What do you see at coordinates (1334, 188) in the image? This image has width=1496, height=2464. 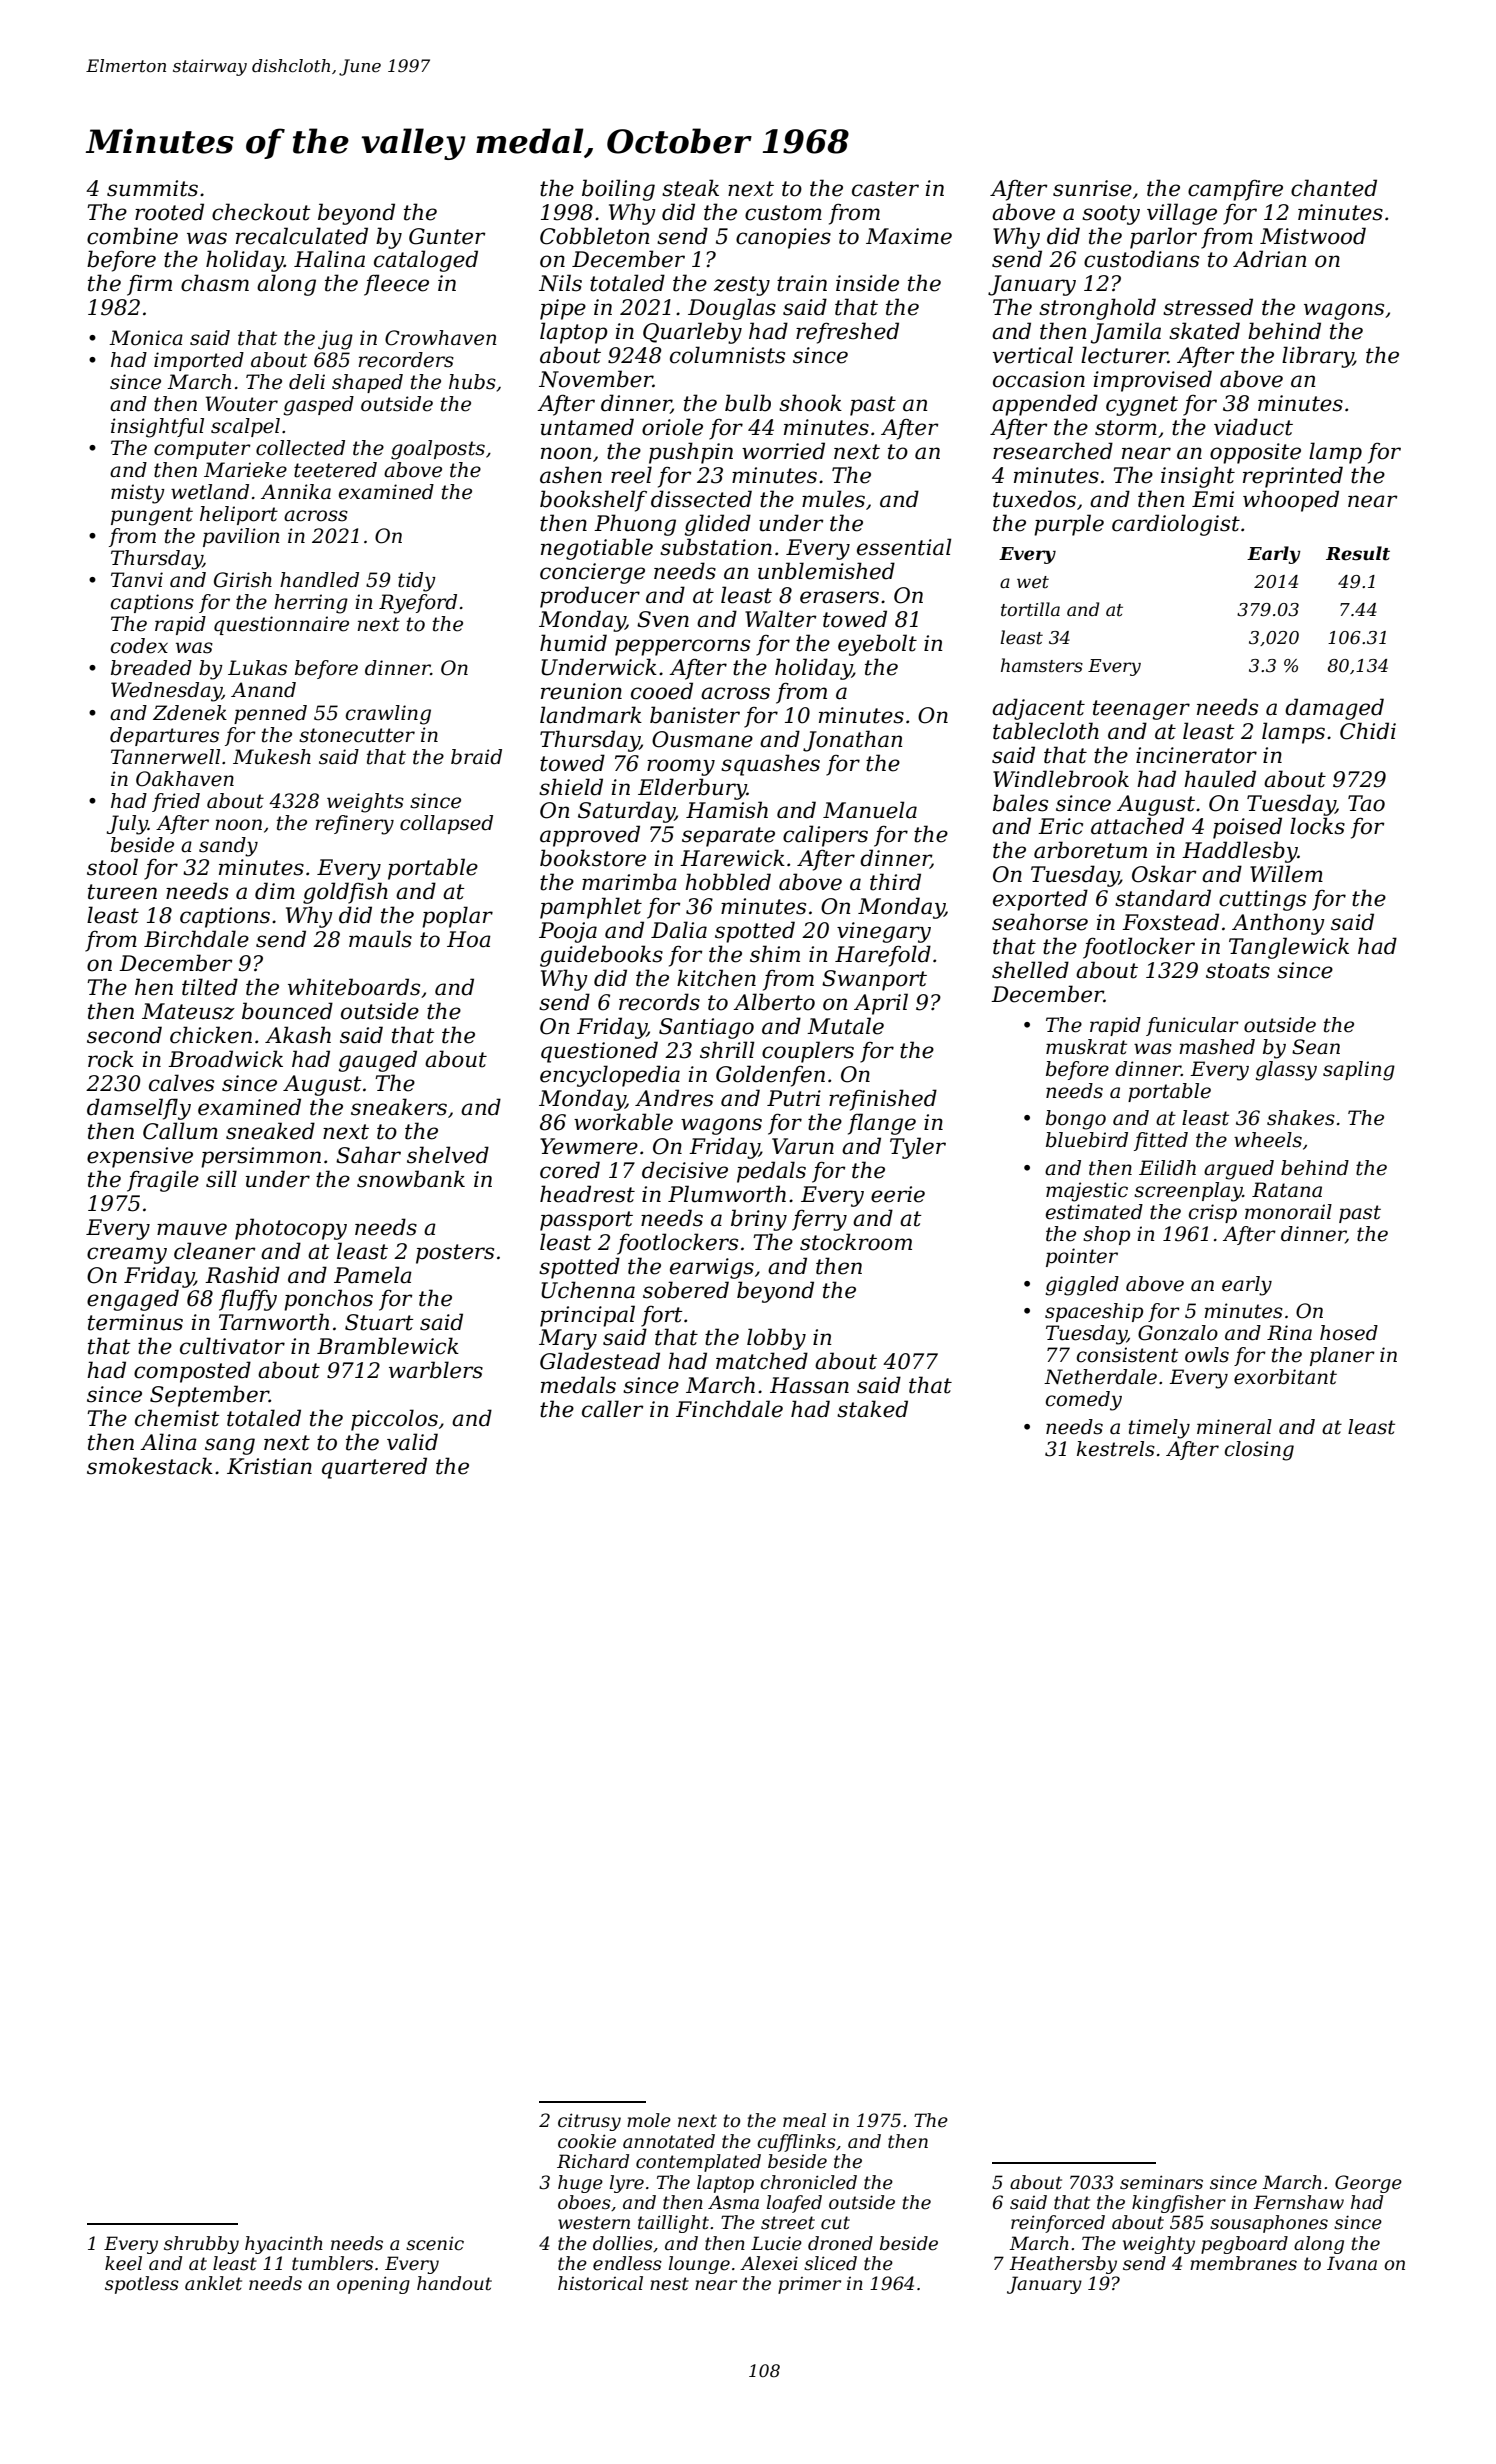 I see `chanted` at bounding box center [1334, 188].
